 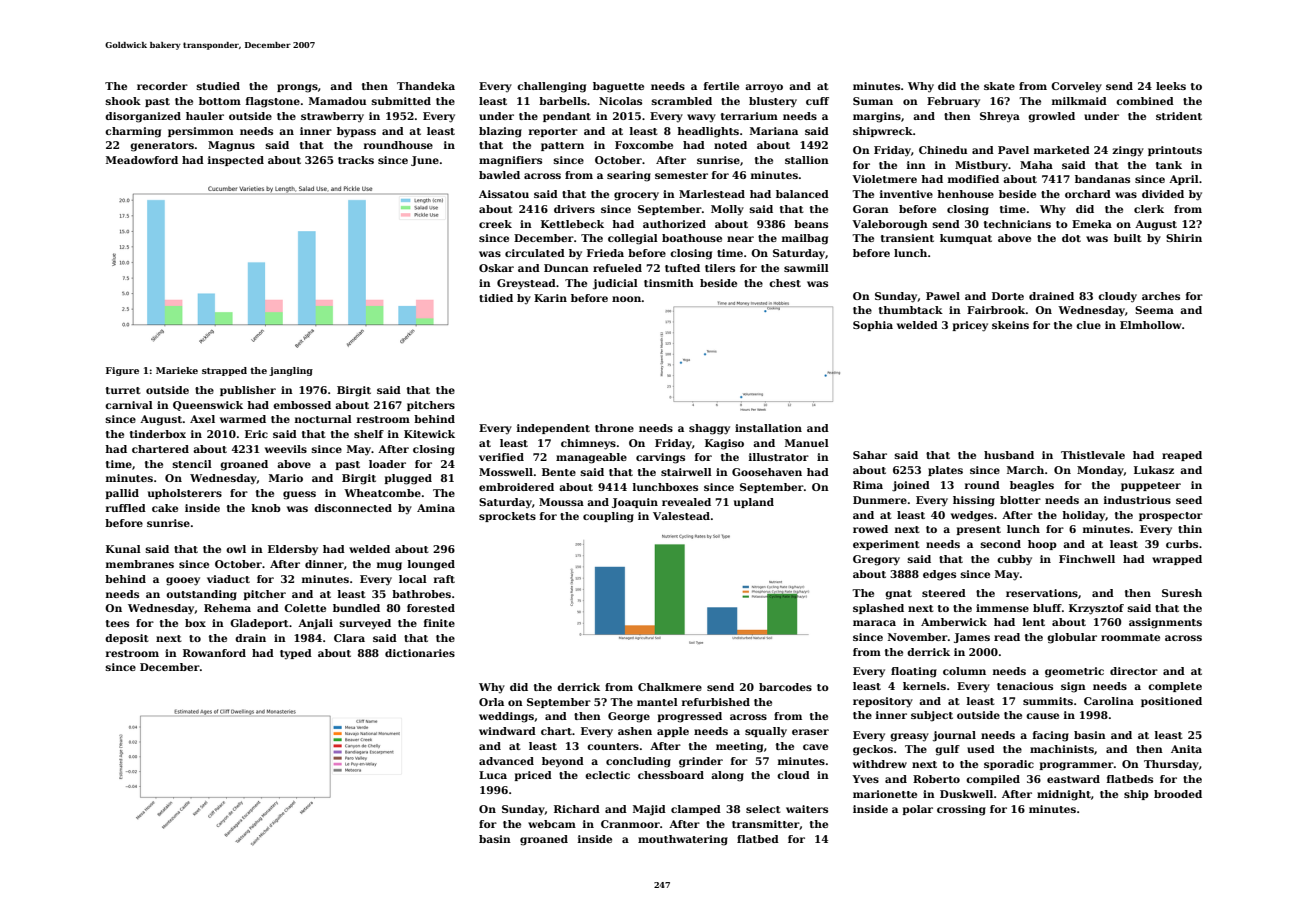 I want to click on pallid, so click(x=122, y=494).
